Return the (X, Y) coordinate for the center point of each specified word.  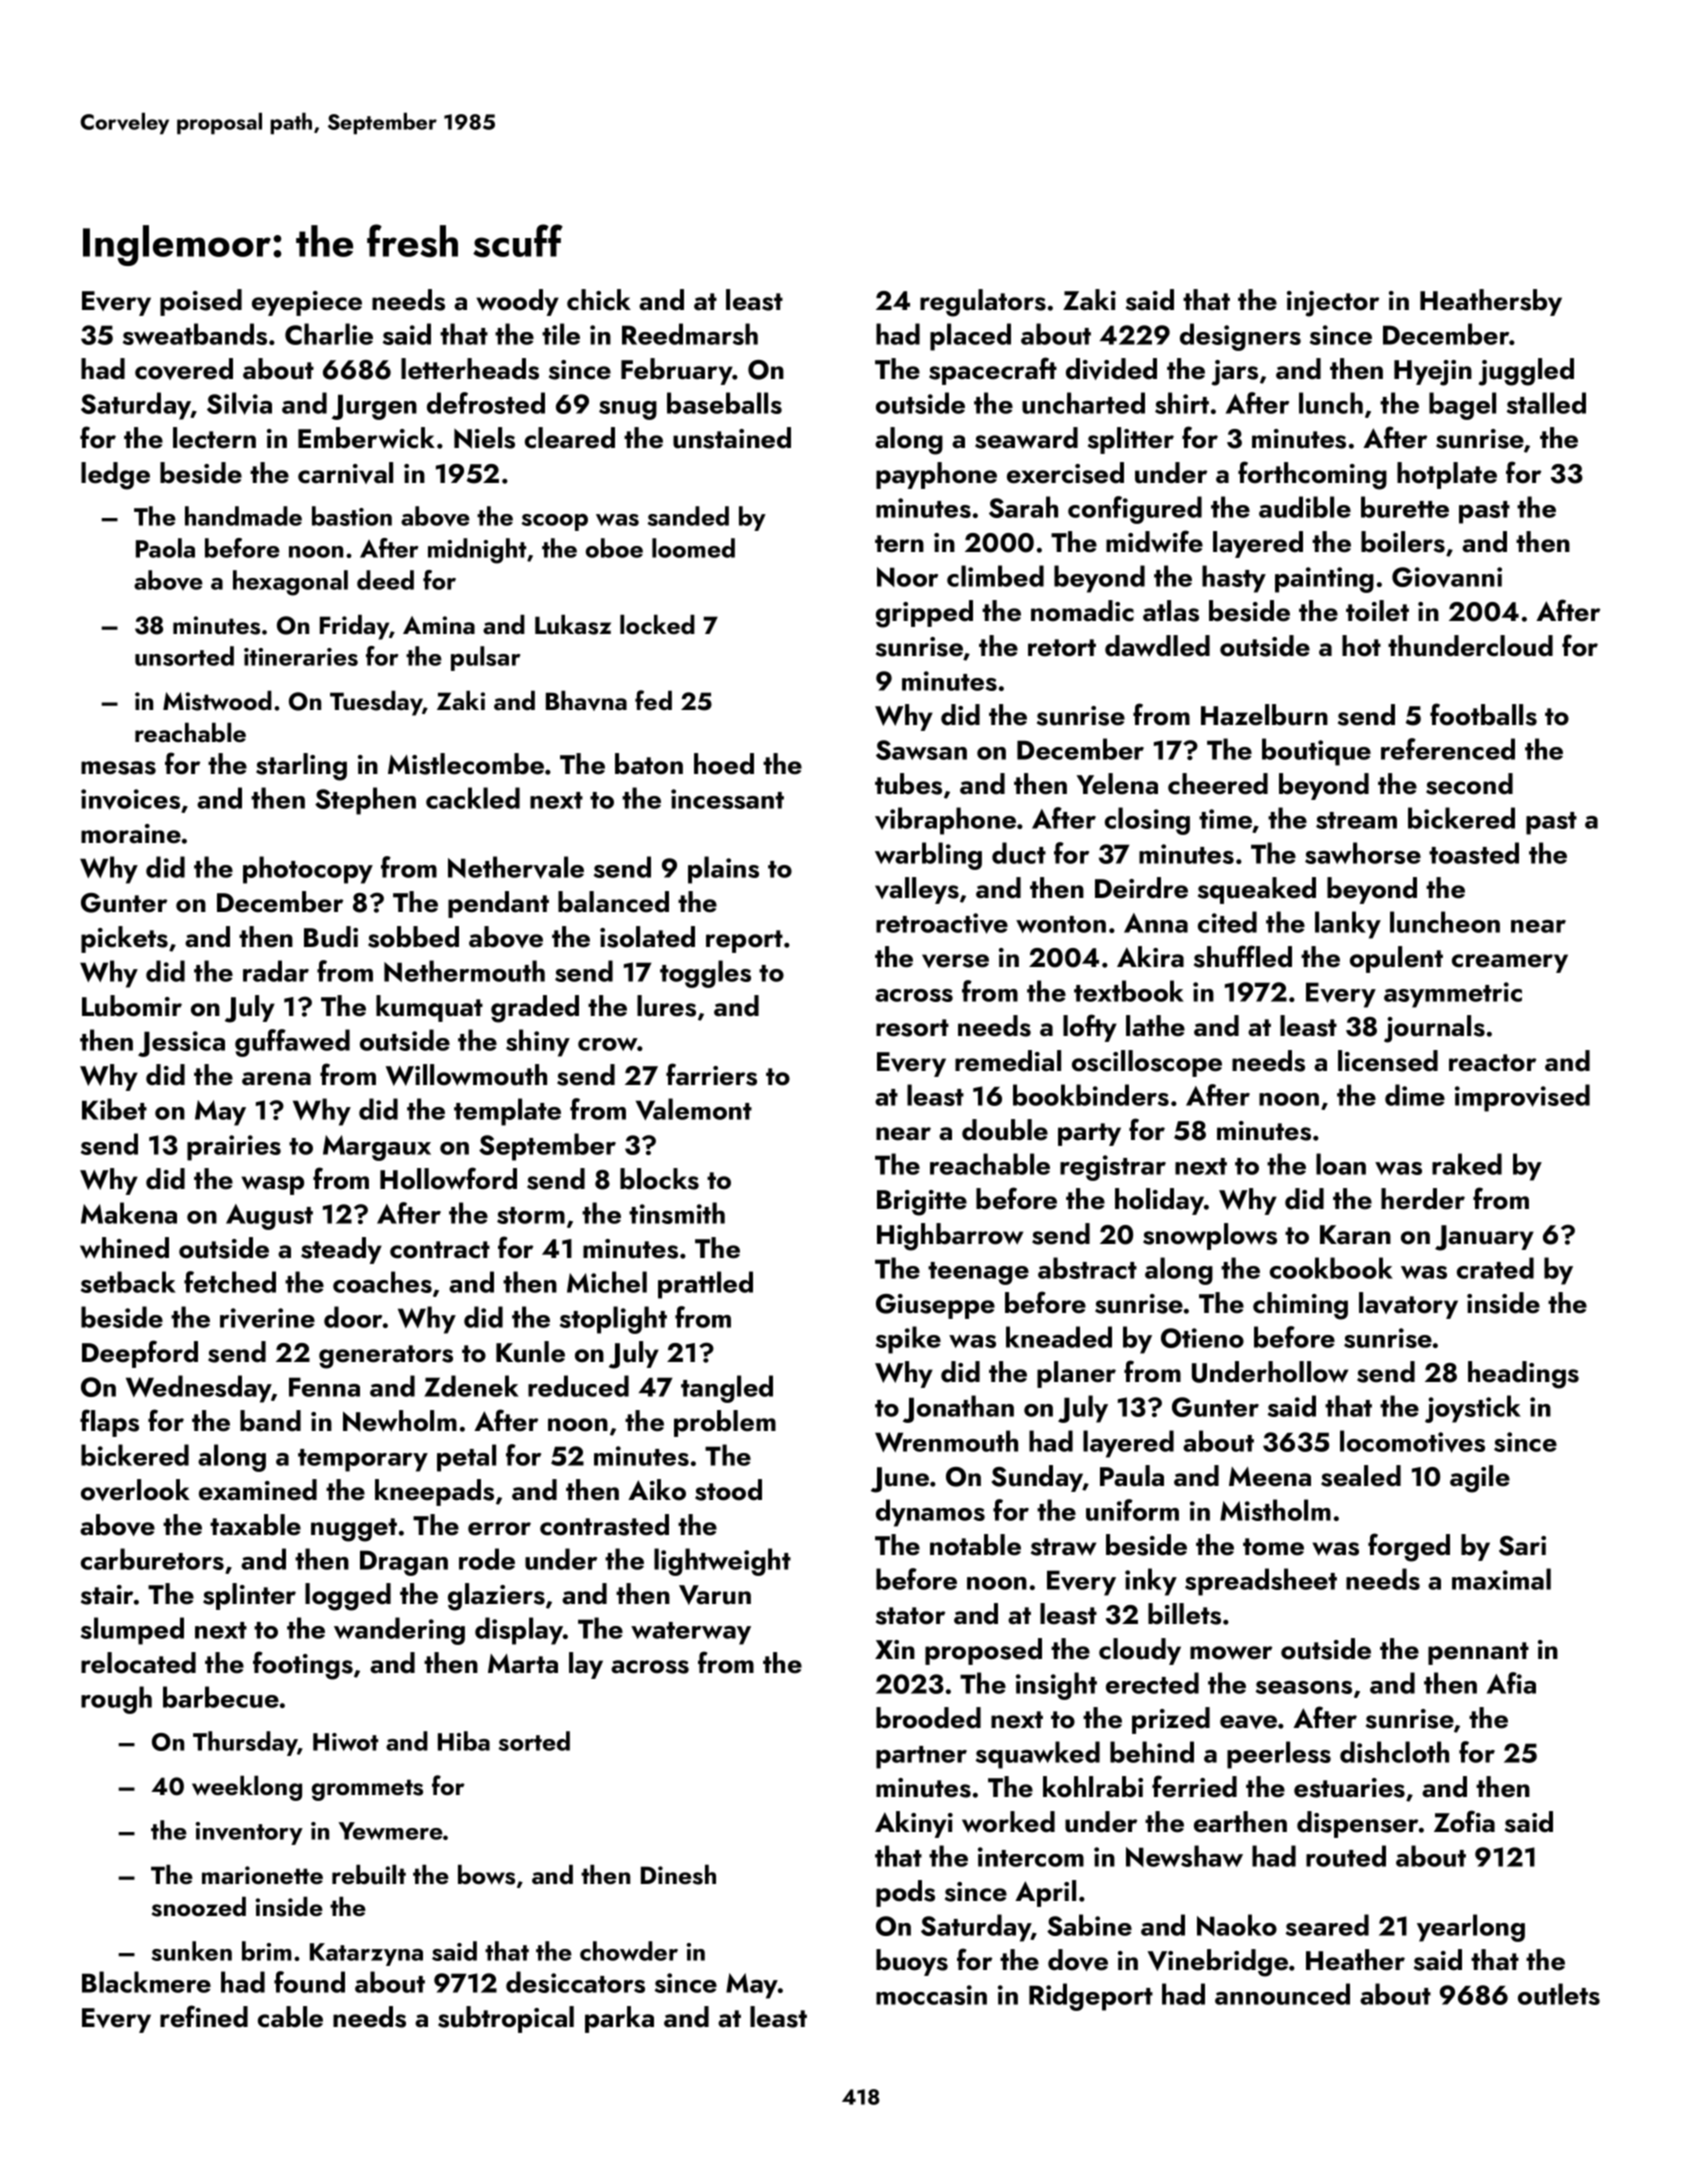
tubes (908, 784)
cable (290, 2017)
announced (1282, 1994)
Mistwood (217, 701)
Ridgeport (1091, 1997)
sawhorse (1363, 853)
